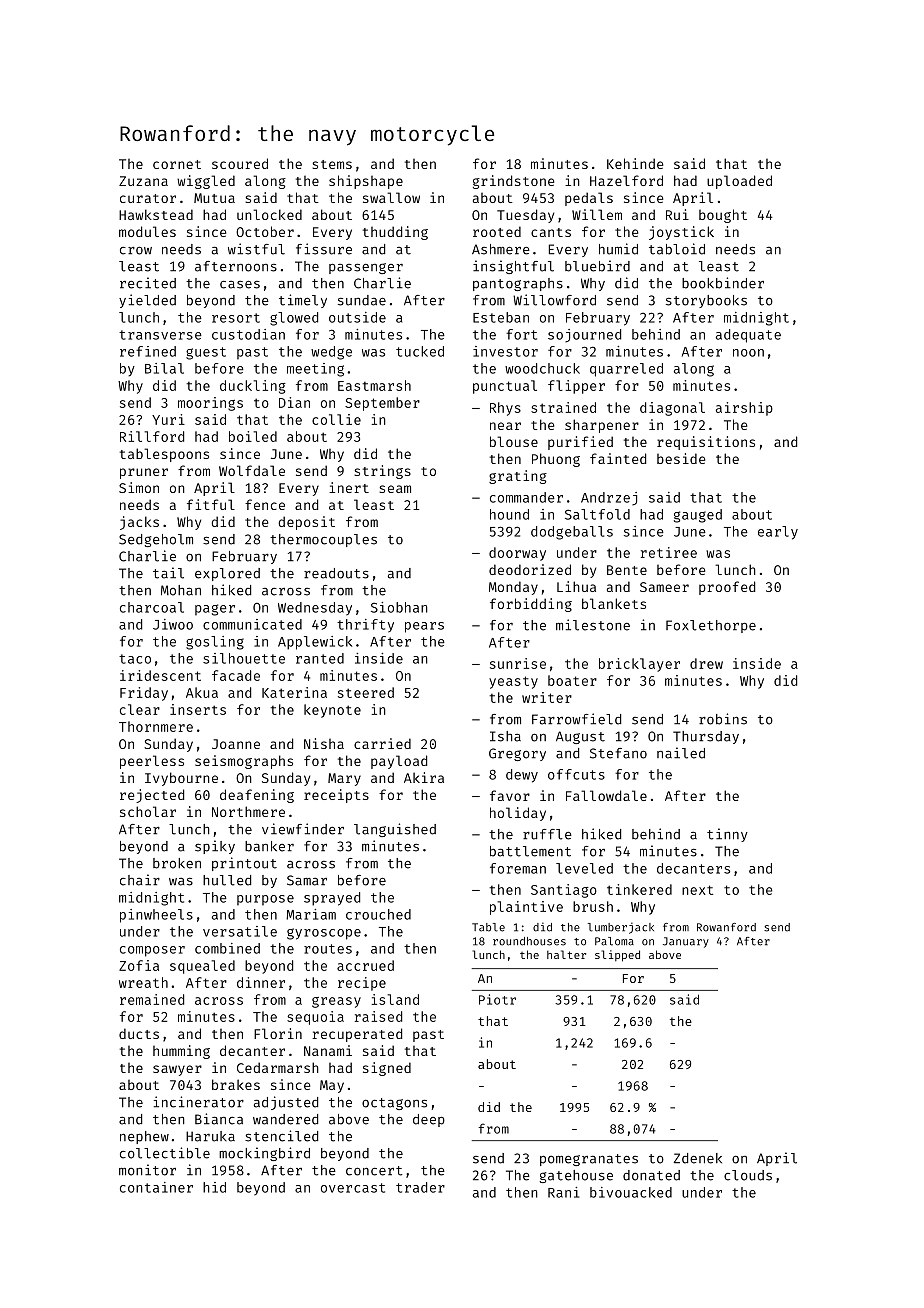 The image size is (924, 1308). I want to click on receipts, so click(336, 796).
